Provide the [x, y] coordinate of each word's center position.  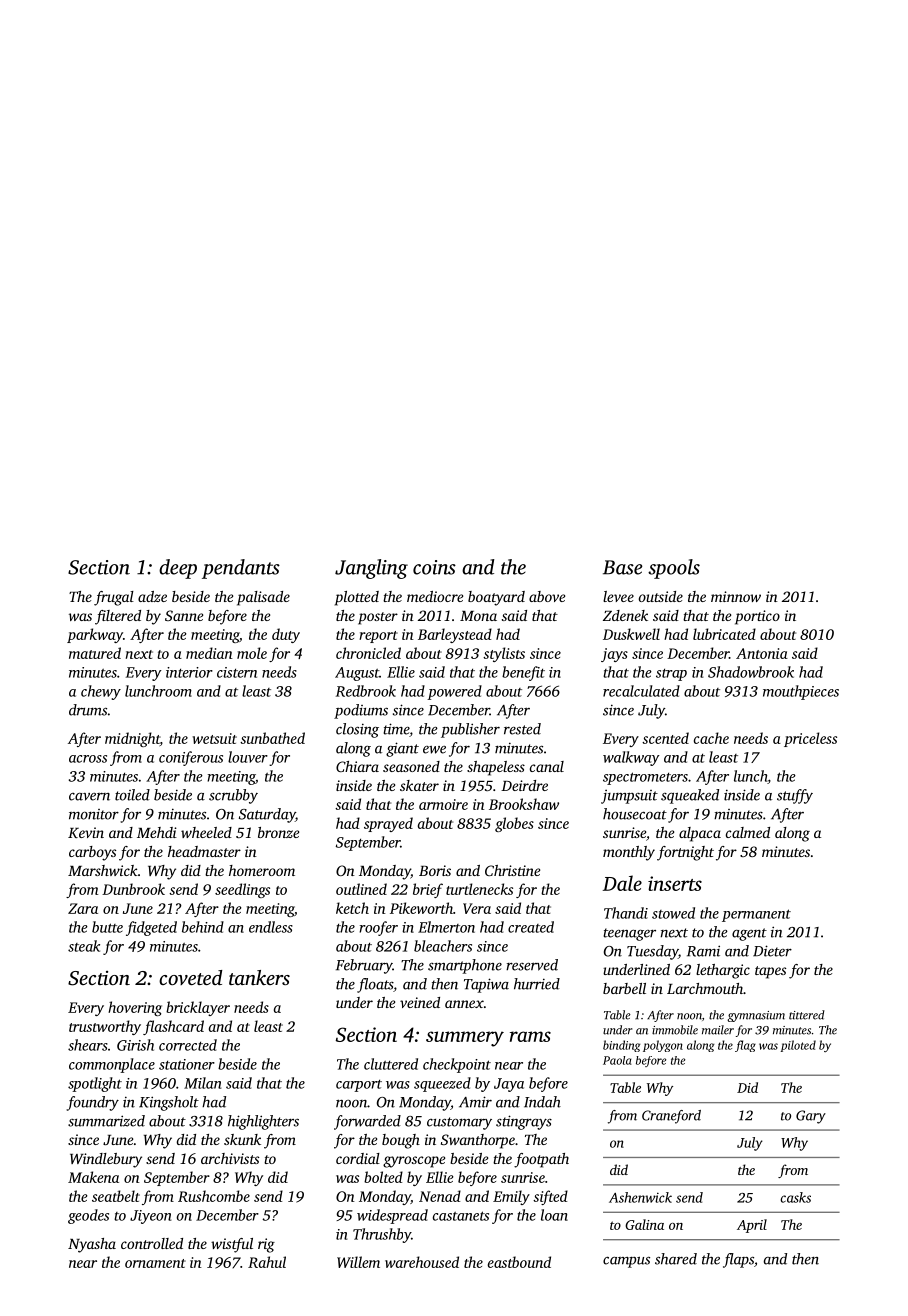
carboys [92, 853]
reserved [532, 965]
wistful [232, 1245]
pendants [241, 569]
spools [674, 569]
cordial [358, 1158]
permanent [756, 915]
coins [434, 567]
